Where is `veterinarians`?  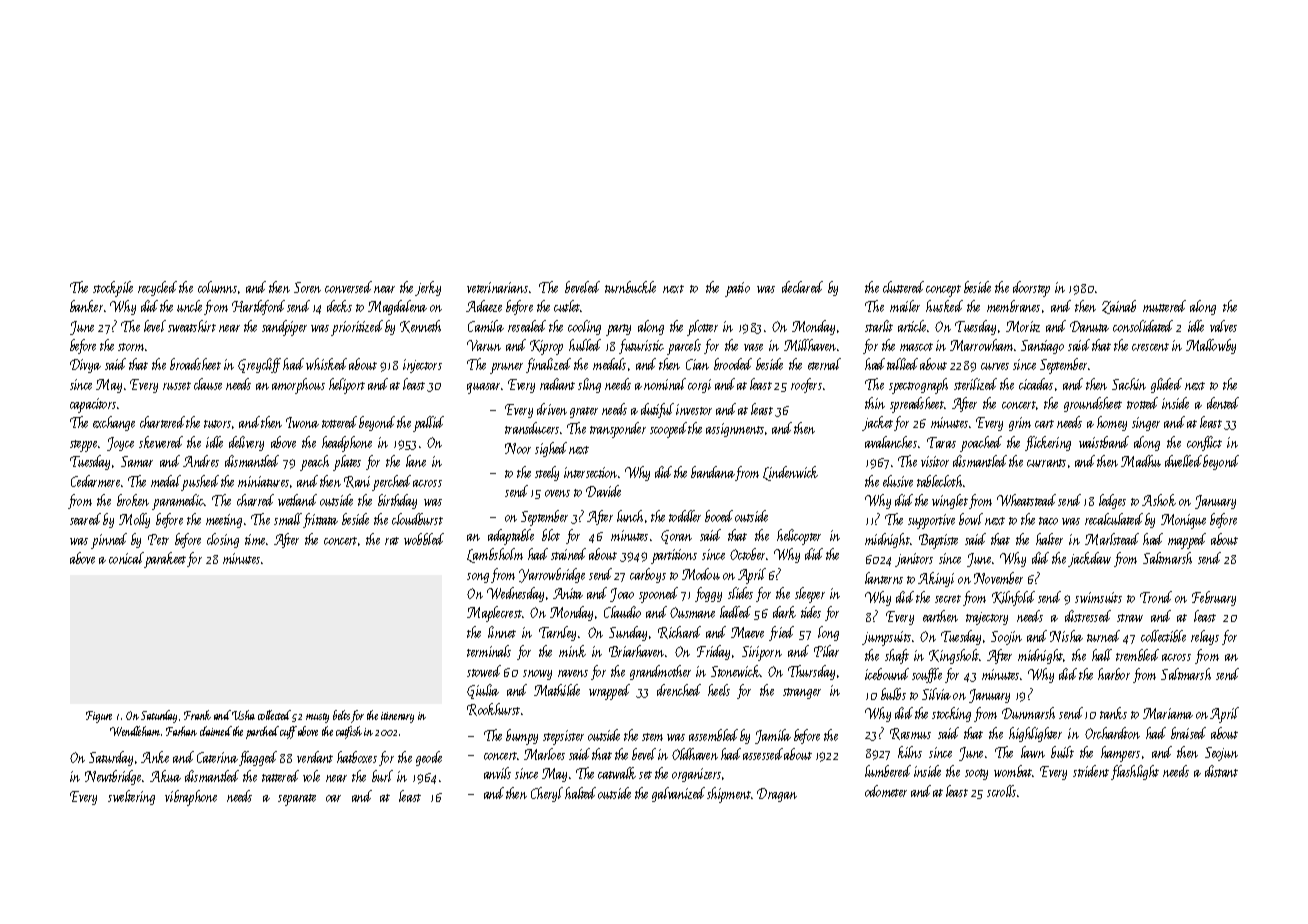
veterinarians is located at coordinates (497, 287).
